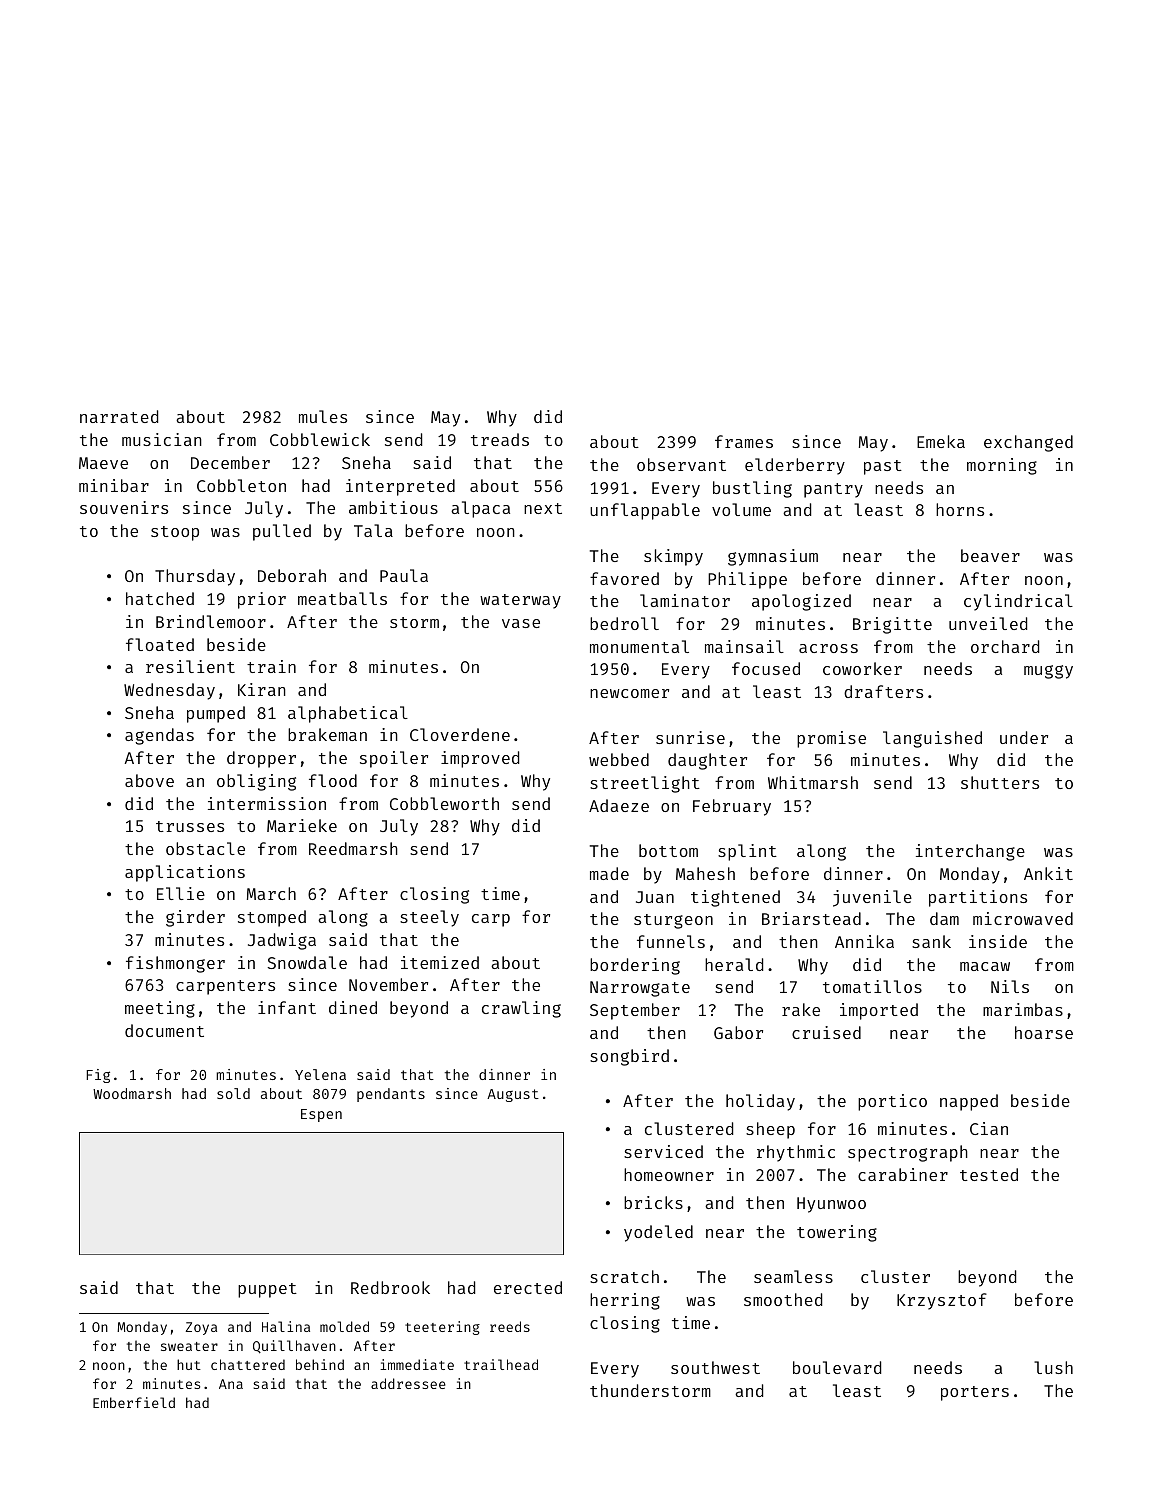 The width and height of the image is (1153, 1492). What do you see at coordinates (864, 941) in the image?
I see `Annika` at bounding box center [864, 941].
